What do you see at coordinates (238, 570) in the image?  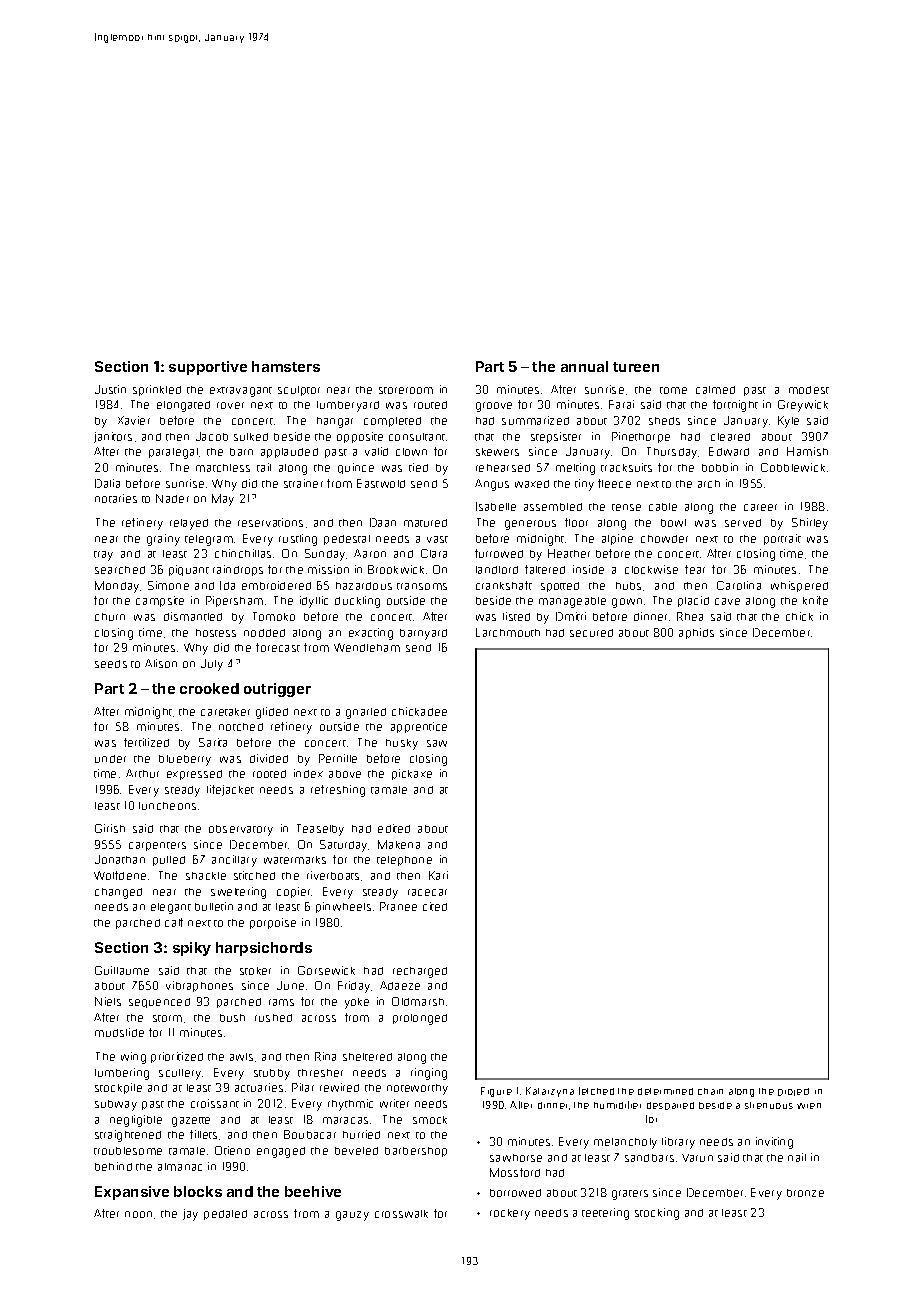 I see `raindrops` at bounding box center [238, 570].
